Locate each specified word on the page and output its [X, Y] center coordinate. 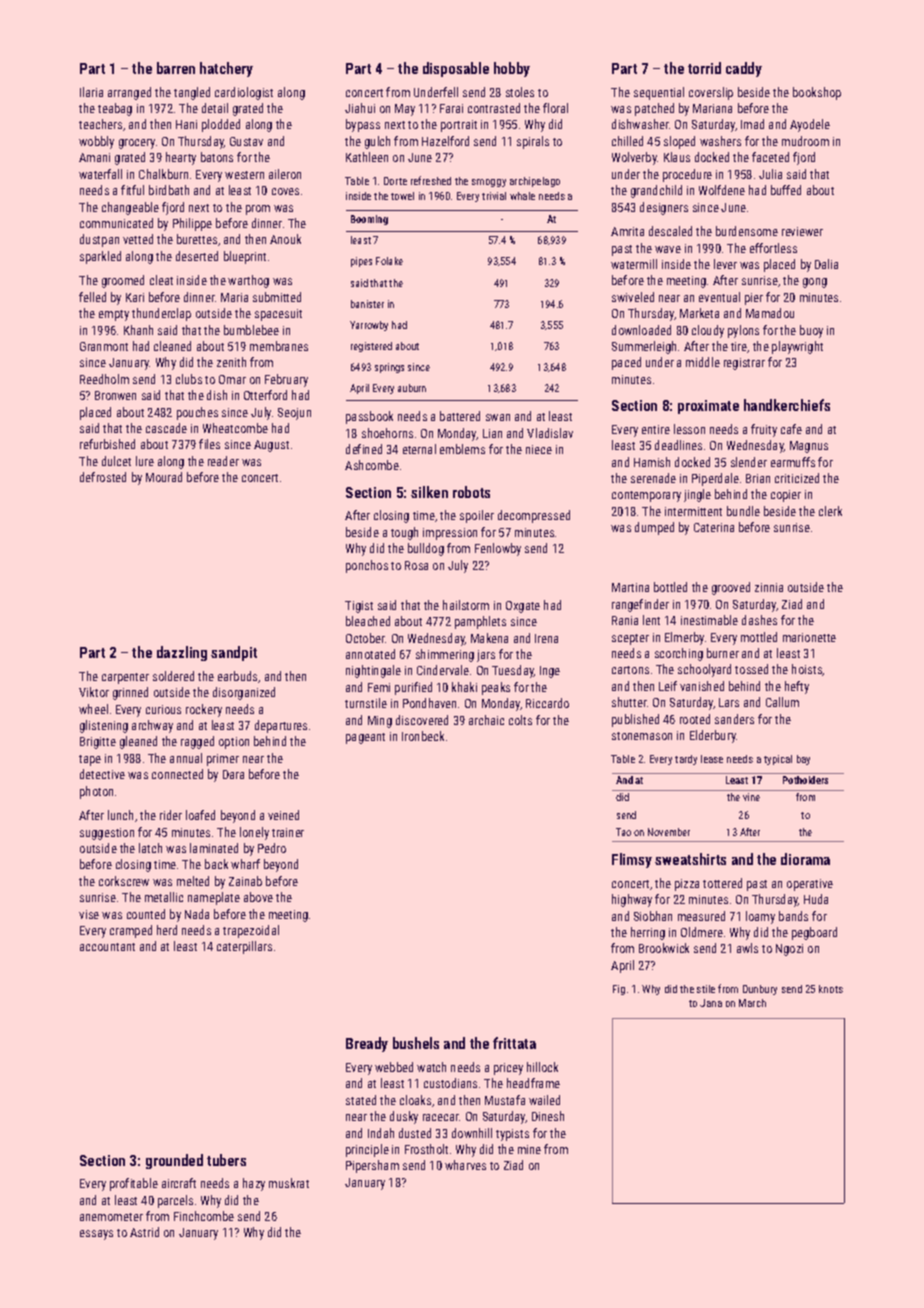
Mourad [164, 477]
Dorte [395, 181]
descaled [670, 231]
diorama [805, 859]
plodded [221, 125]
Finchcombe [204, 1216]
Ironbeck [423, 736]
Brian [758, 478]
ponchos [367, 566]
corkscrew [124, 881]
